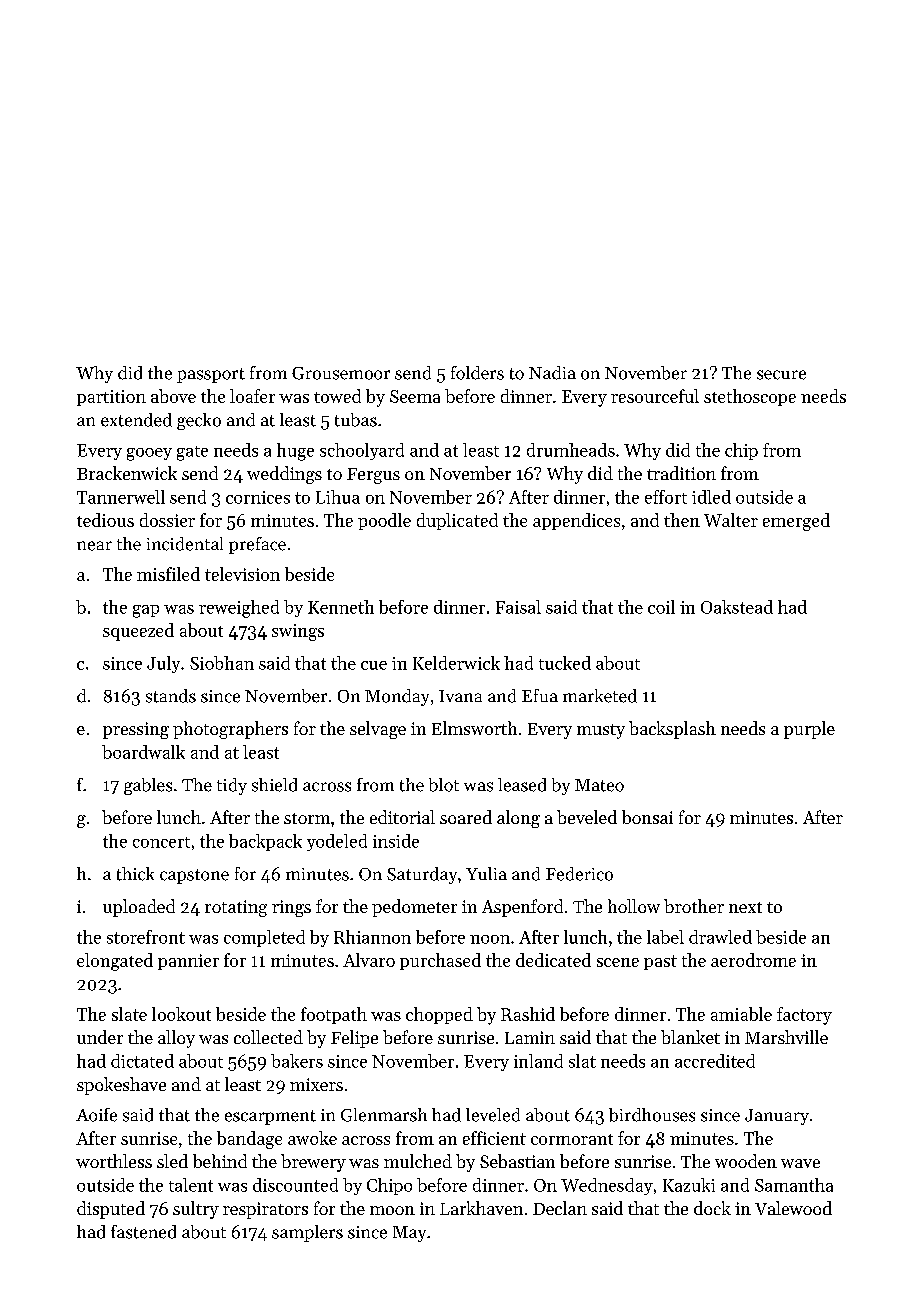  I want to click on May, so click(409, 1234).
